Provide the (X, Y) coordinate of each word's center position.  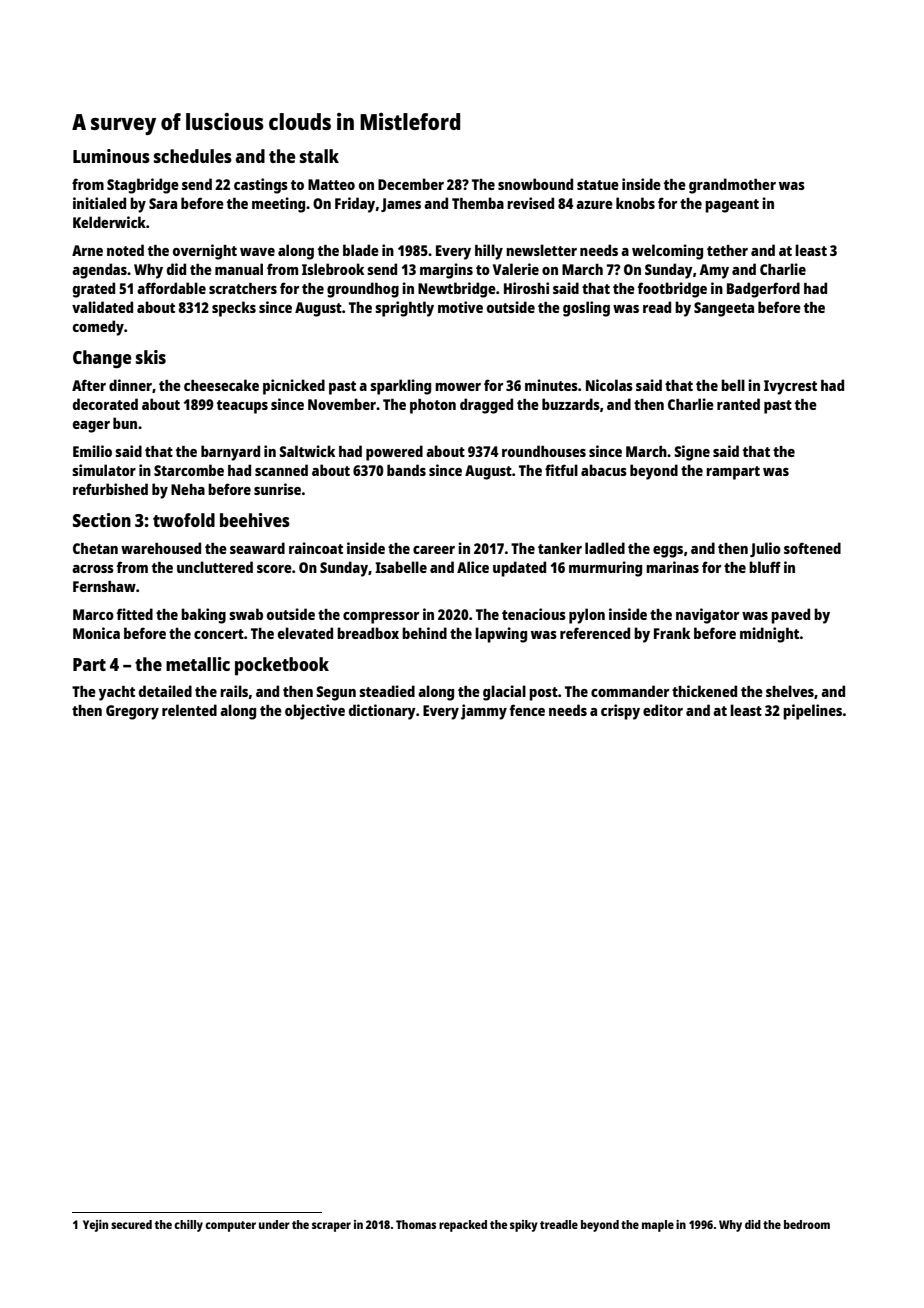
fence (527, 710)
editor (663, 710)
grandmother (732, 186)
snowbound (535, 184)
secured (131, 1224)
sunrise (277, 489)
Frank (672, 633)
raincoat (316, 548)
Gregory (132, 712)
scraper (331, 1227)
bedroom (807, 1224)
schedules (193, 156)
